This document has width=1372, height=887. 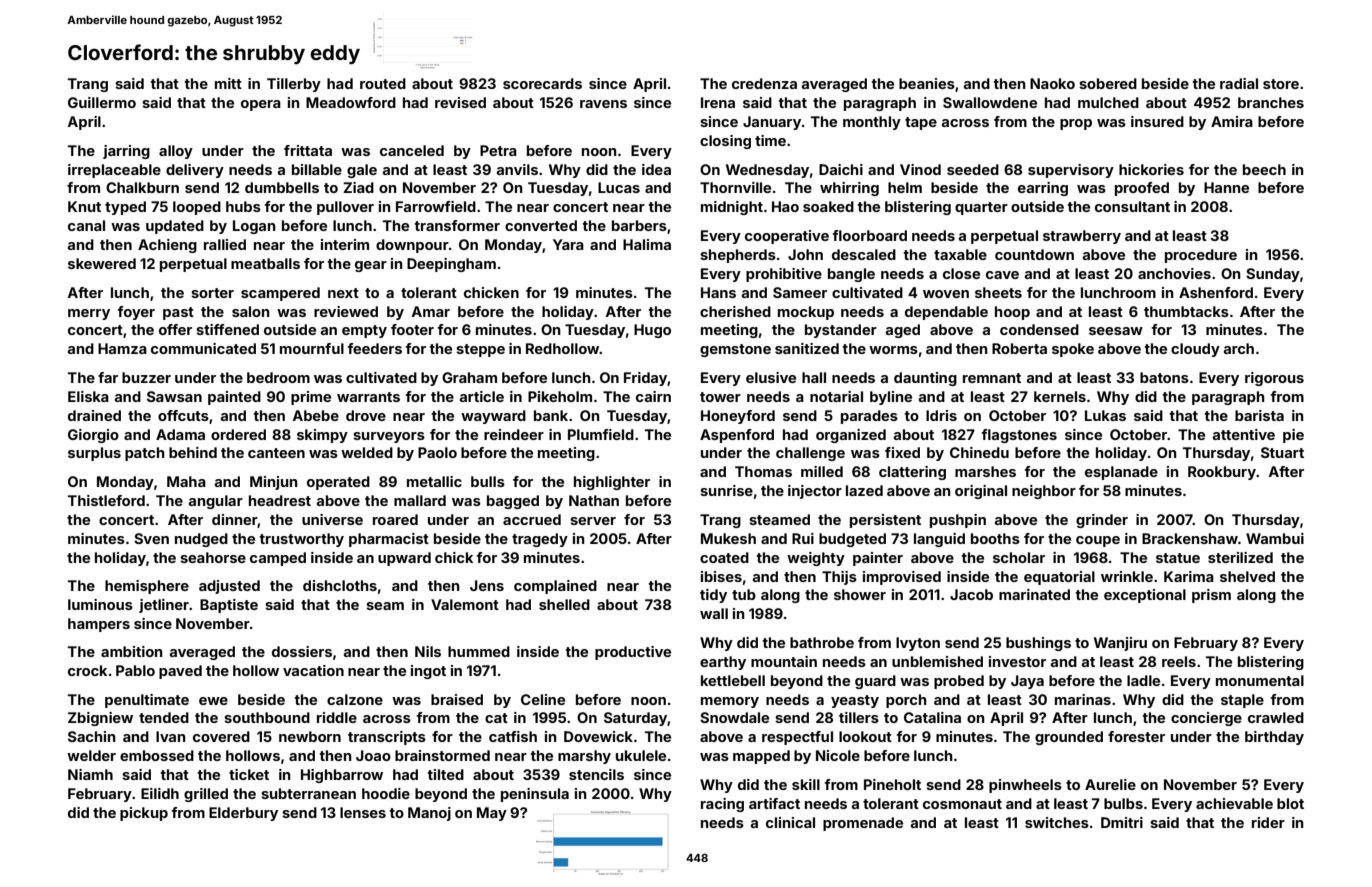 I want to click on statue, so click(x=1178, y=558).
